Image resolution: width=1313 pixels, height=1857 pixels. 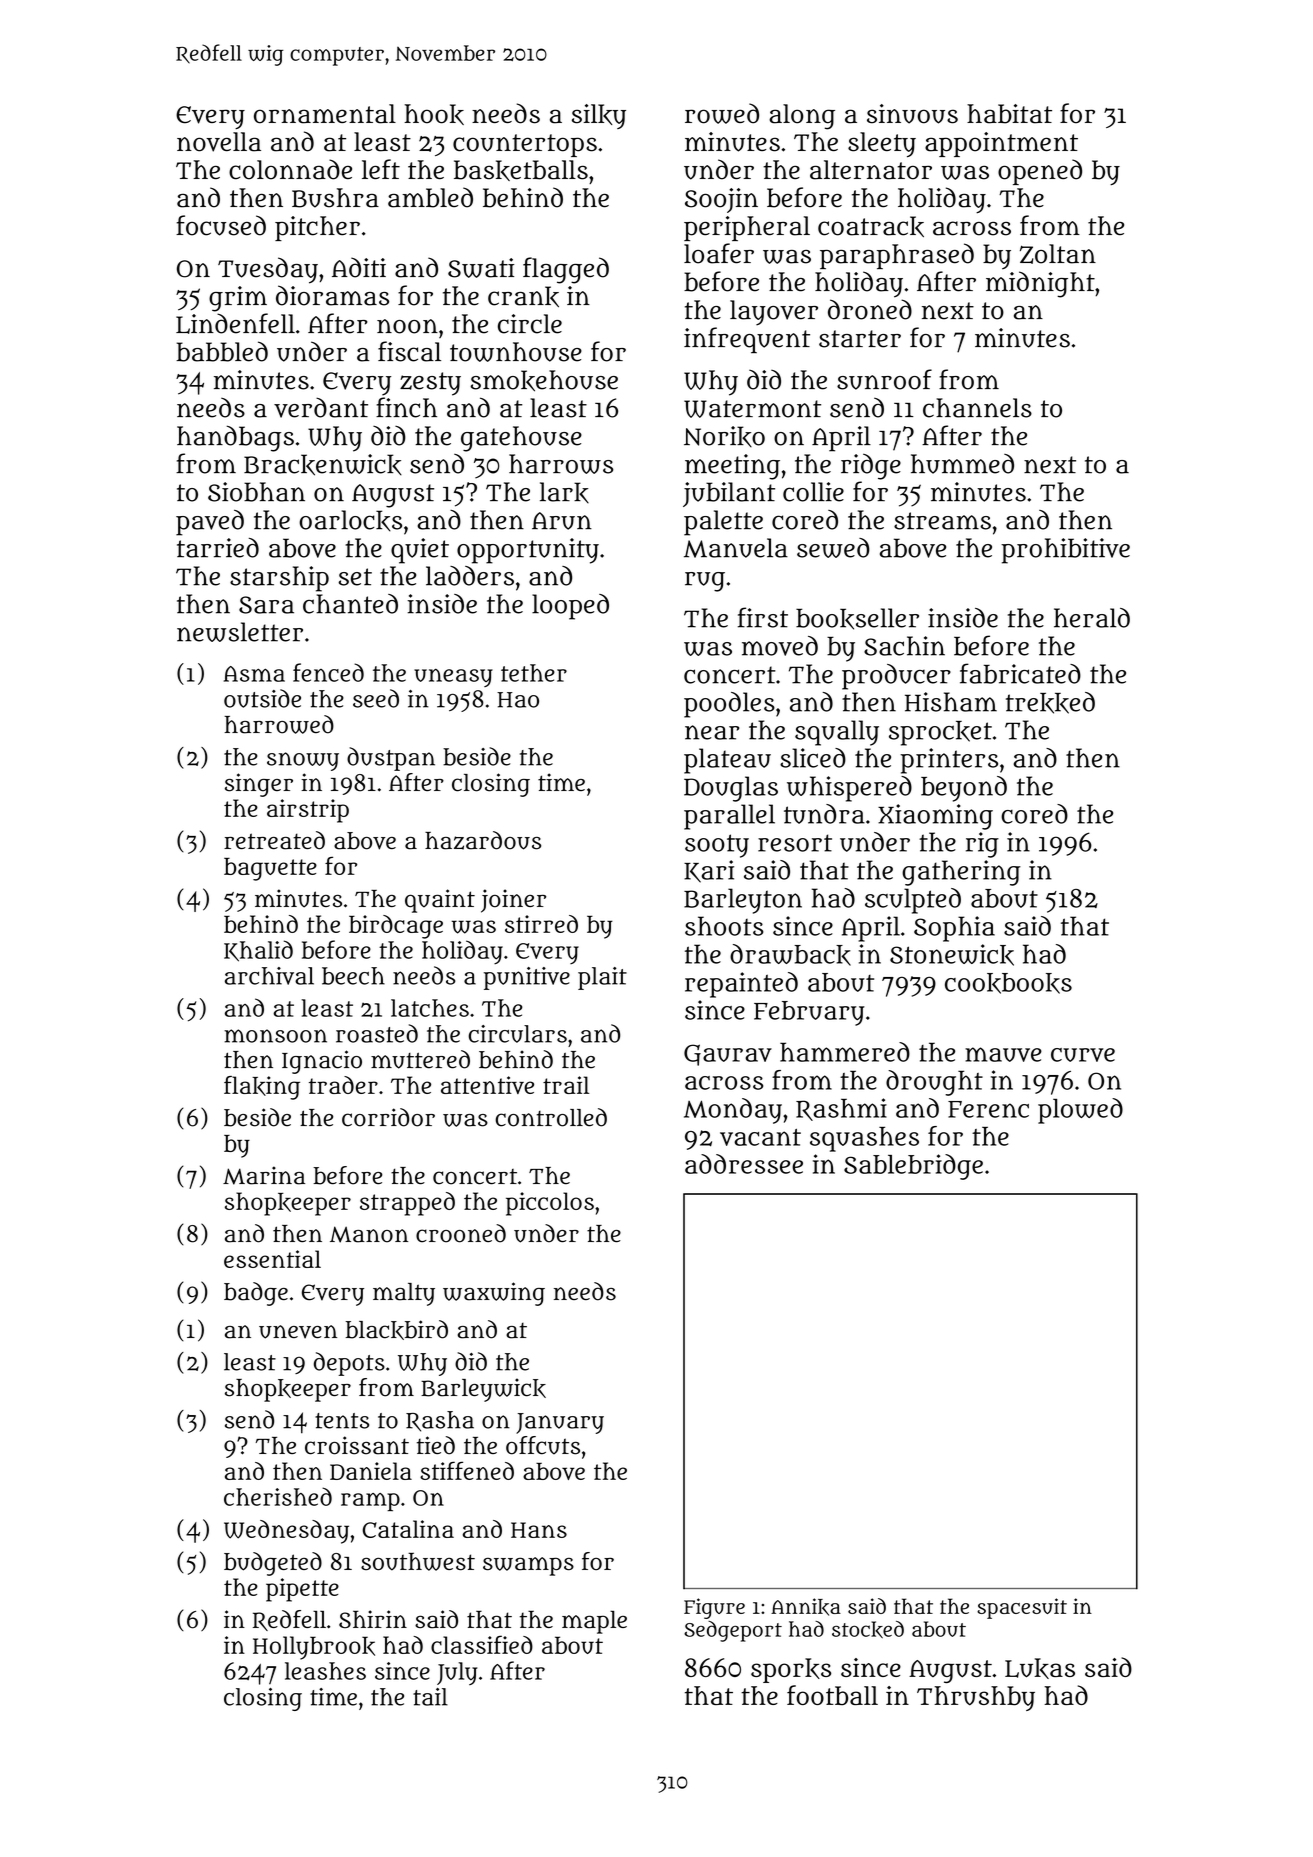 What do you see at coordinates (273, 1564) in the screenshot?
I see `budgeted` at bounding box center [273, 1564].
